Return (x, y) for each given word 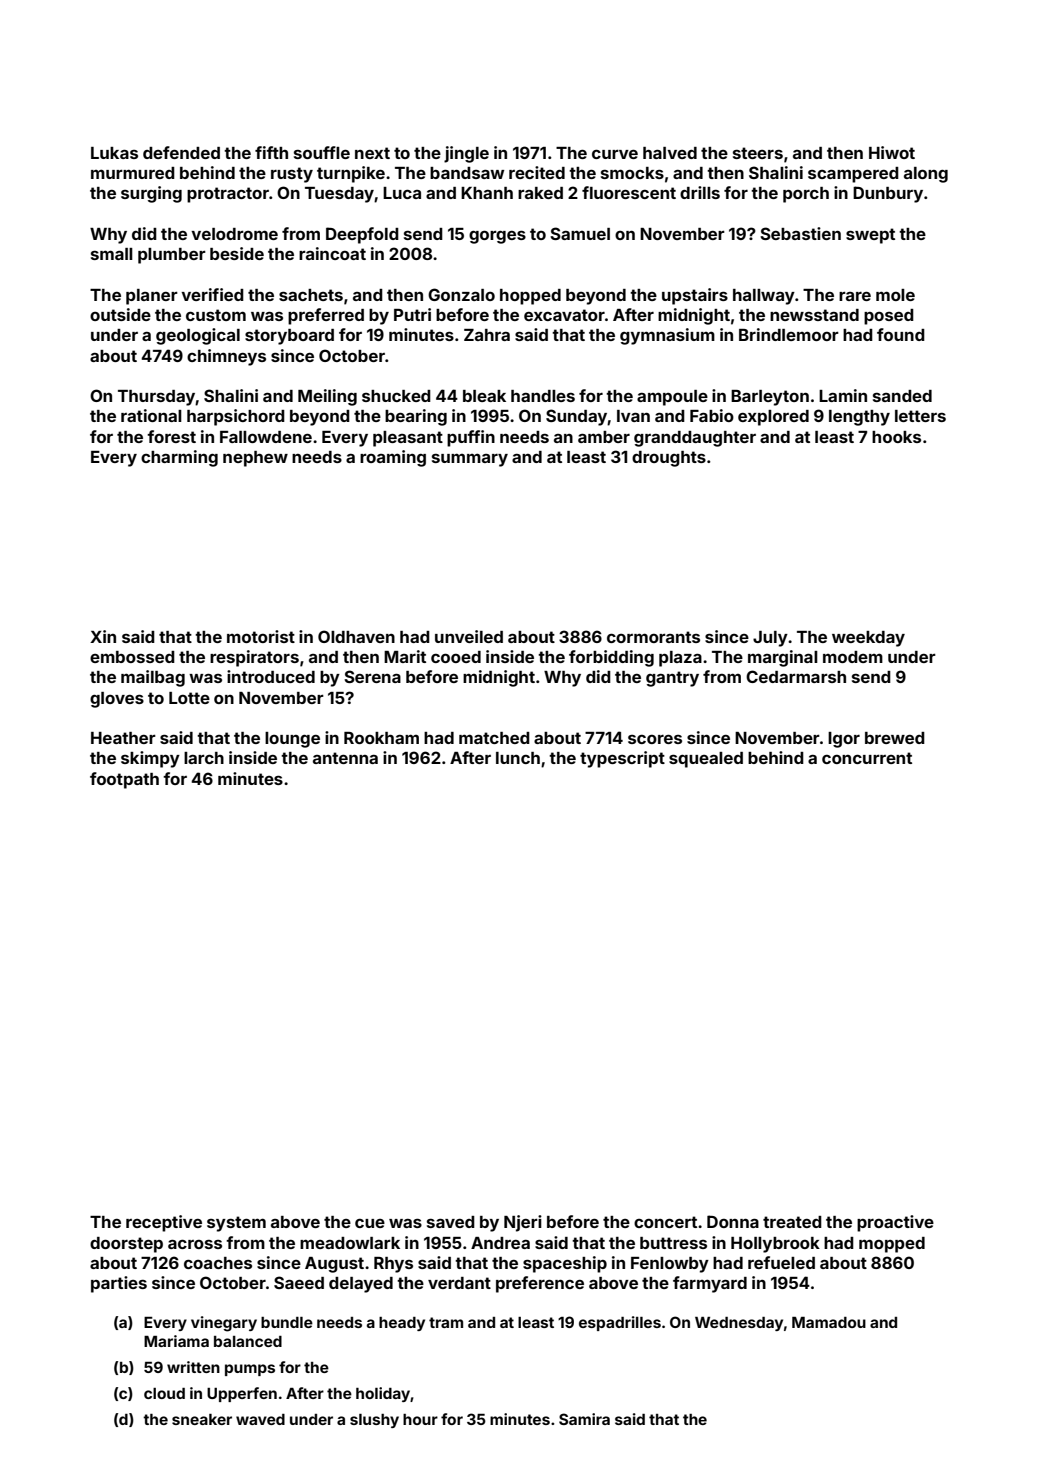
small (112, 254)
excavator (564, 315)
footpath (124, 780)
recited (537, 172)
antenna (345, 758)
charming (179, 458)
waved (260, 1419)
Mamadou (829, 1322)
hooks (896, 437)
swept (870, 236)
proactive (895, 1223)
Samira (584, 1419)
